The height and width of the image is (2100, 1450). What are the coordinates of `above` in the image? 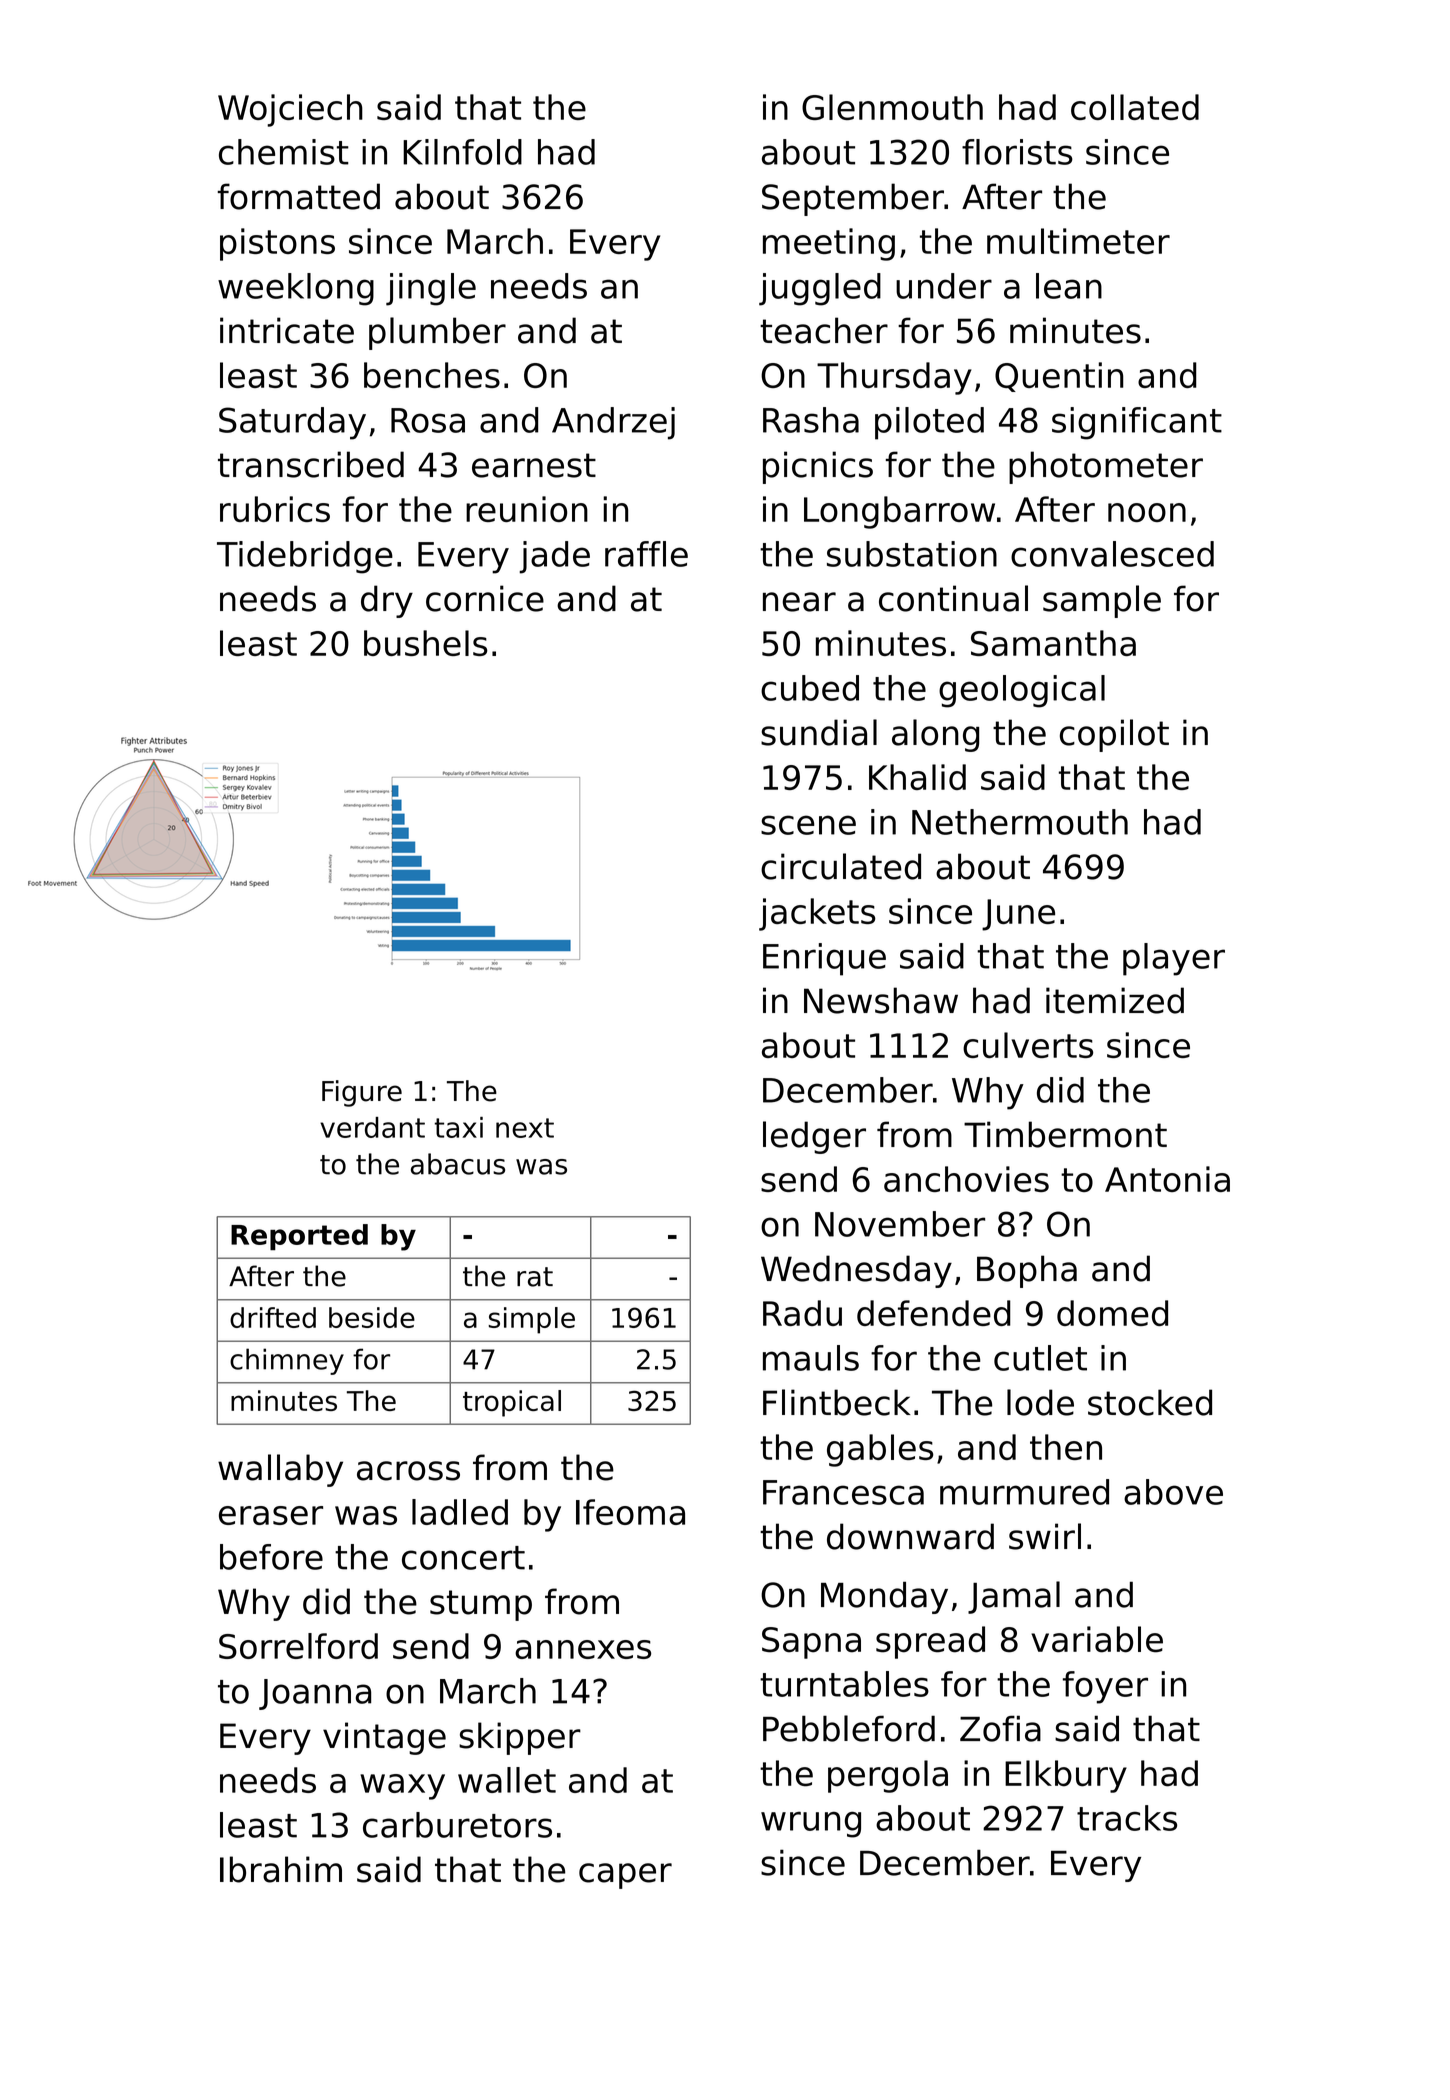 It's located at (1173, 1492).
